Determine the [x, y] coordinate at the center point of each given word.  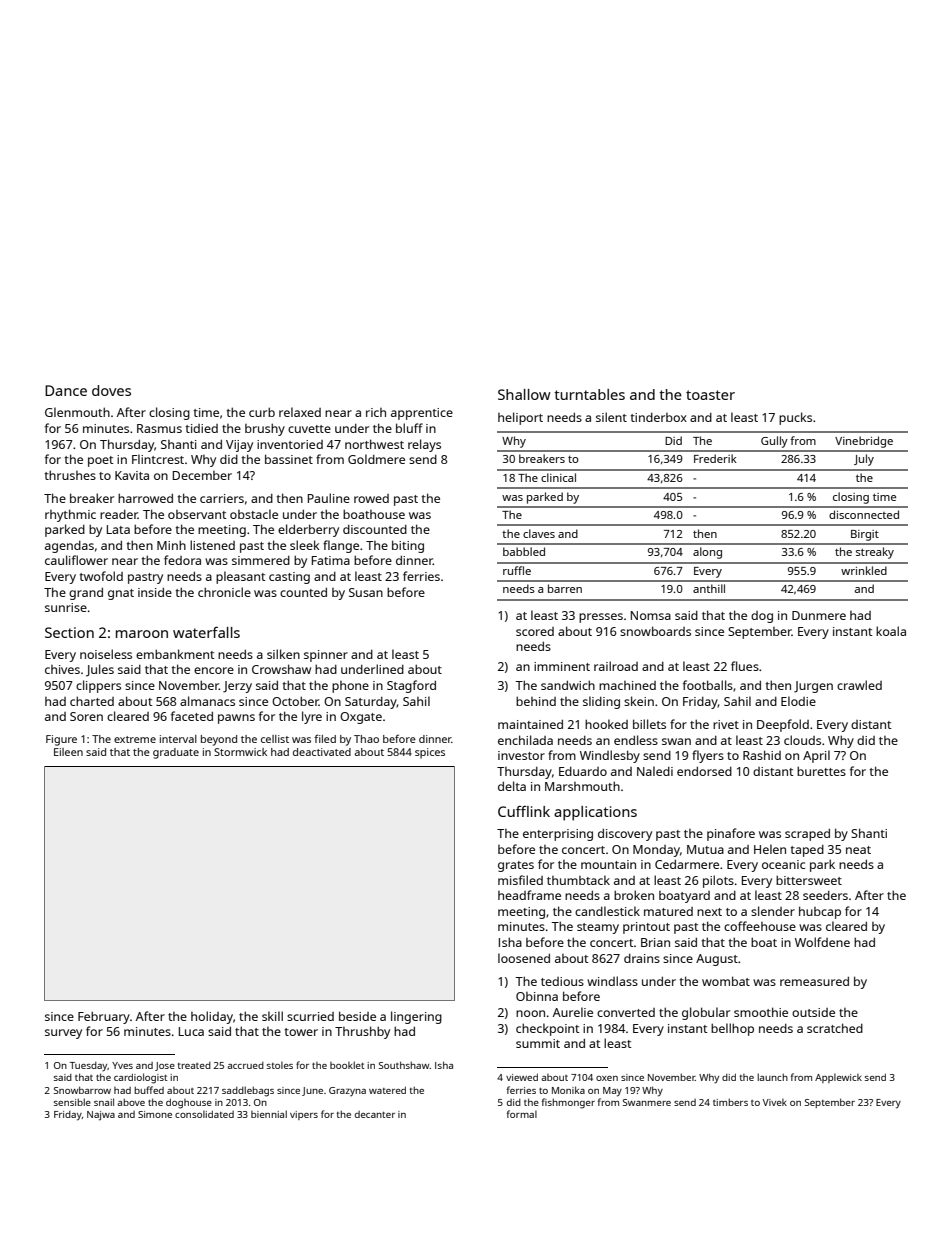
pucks [795, 418]
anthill [709, 588]
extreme [135, 739]
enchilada [525, 740]
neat [858, 850]
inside [155, 592]
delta [512, 786]
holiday [212, 1017]
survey [63, 1034]
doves [111, 390]
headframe [529, 895]
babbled [524, 551]
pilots [718, 881]
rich [376, 412]
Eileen [68, 752]
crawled [859, 685]
